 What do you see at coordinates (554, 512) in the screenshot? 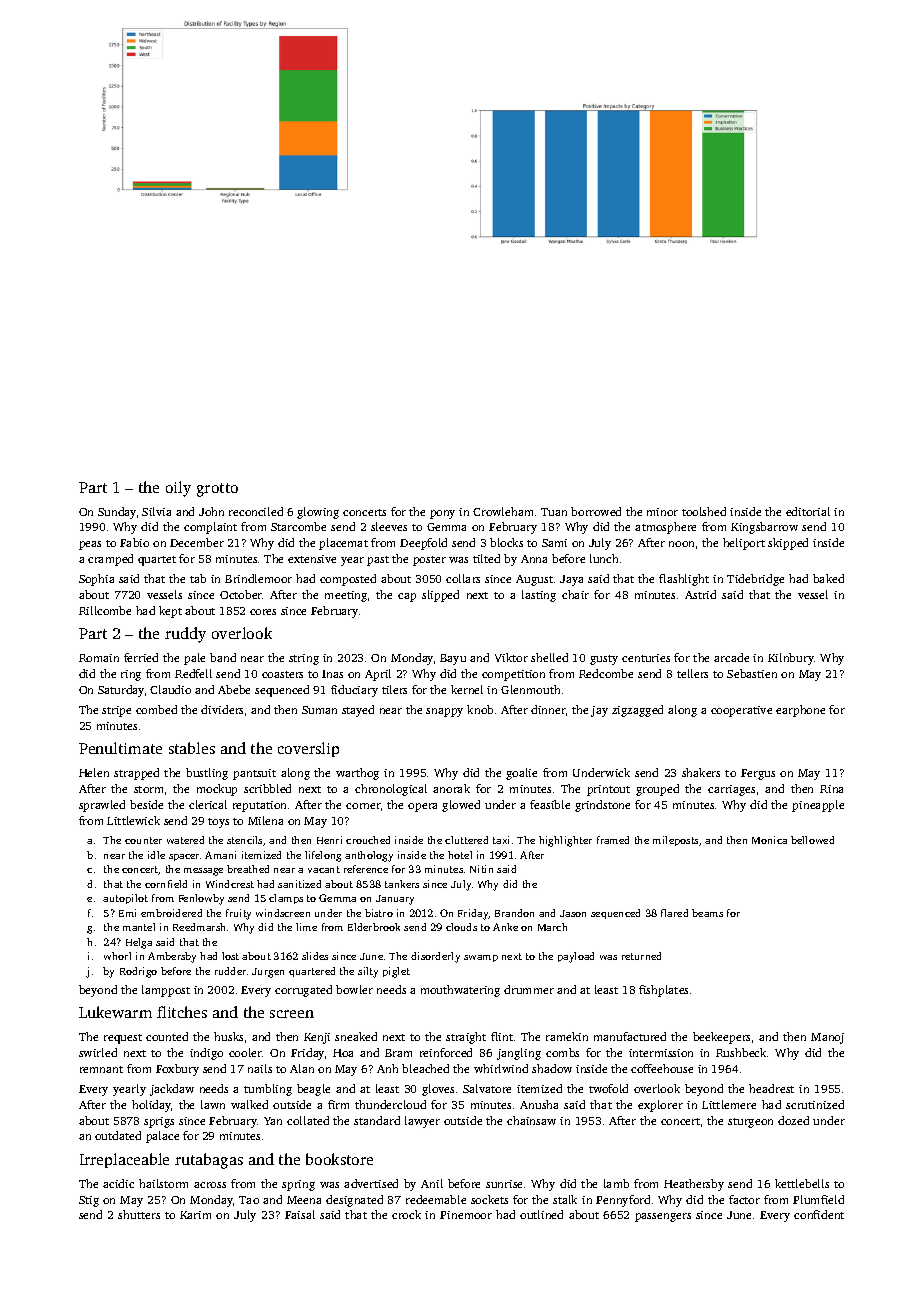
I see `Tuan` at bounding box center [554, 512].
